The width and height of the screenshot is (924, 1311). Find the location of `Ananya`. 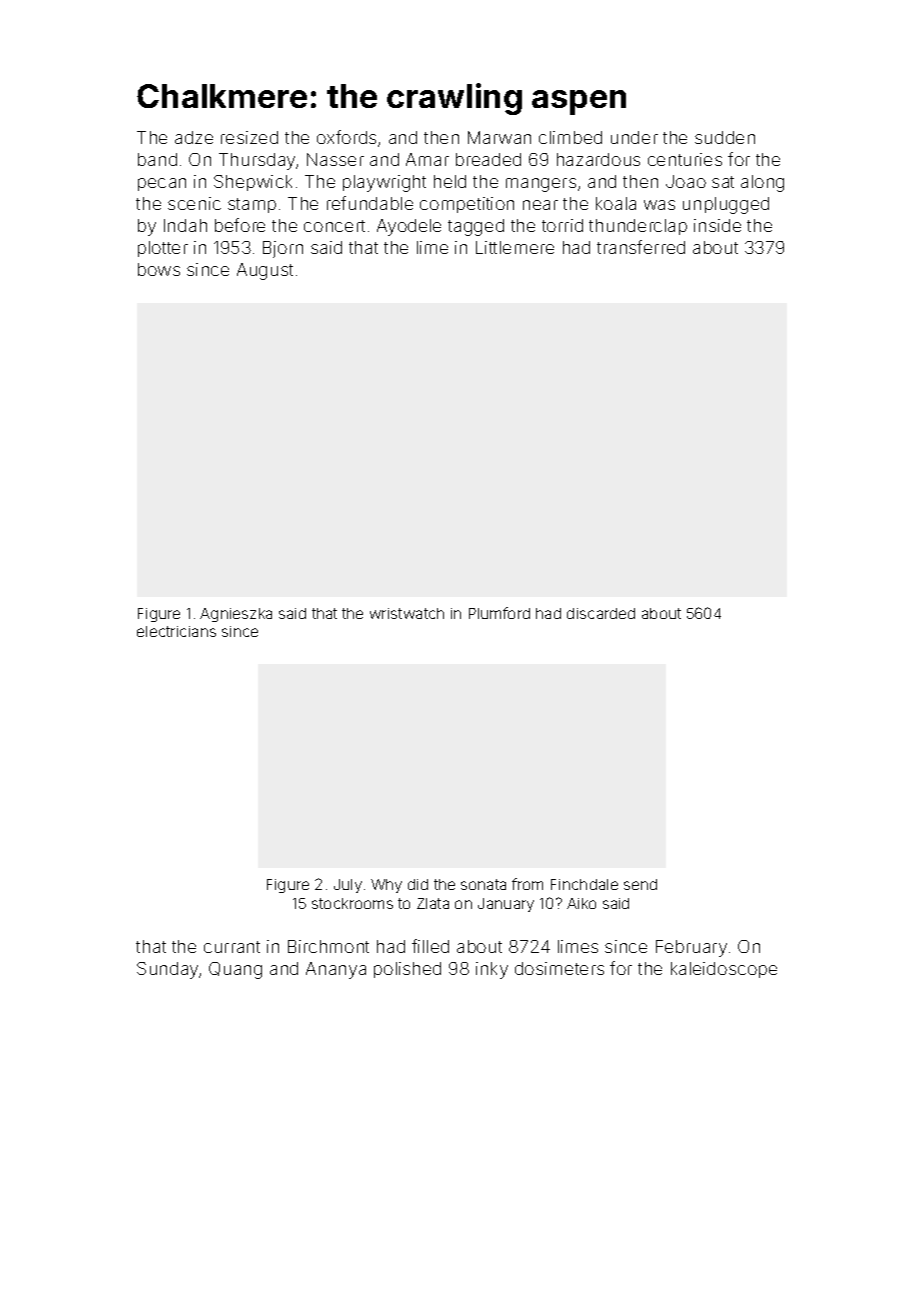

Ananya is located at coordinates (336, 970).
